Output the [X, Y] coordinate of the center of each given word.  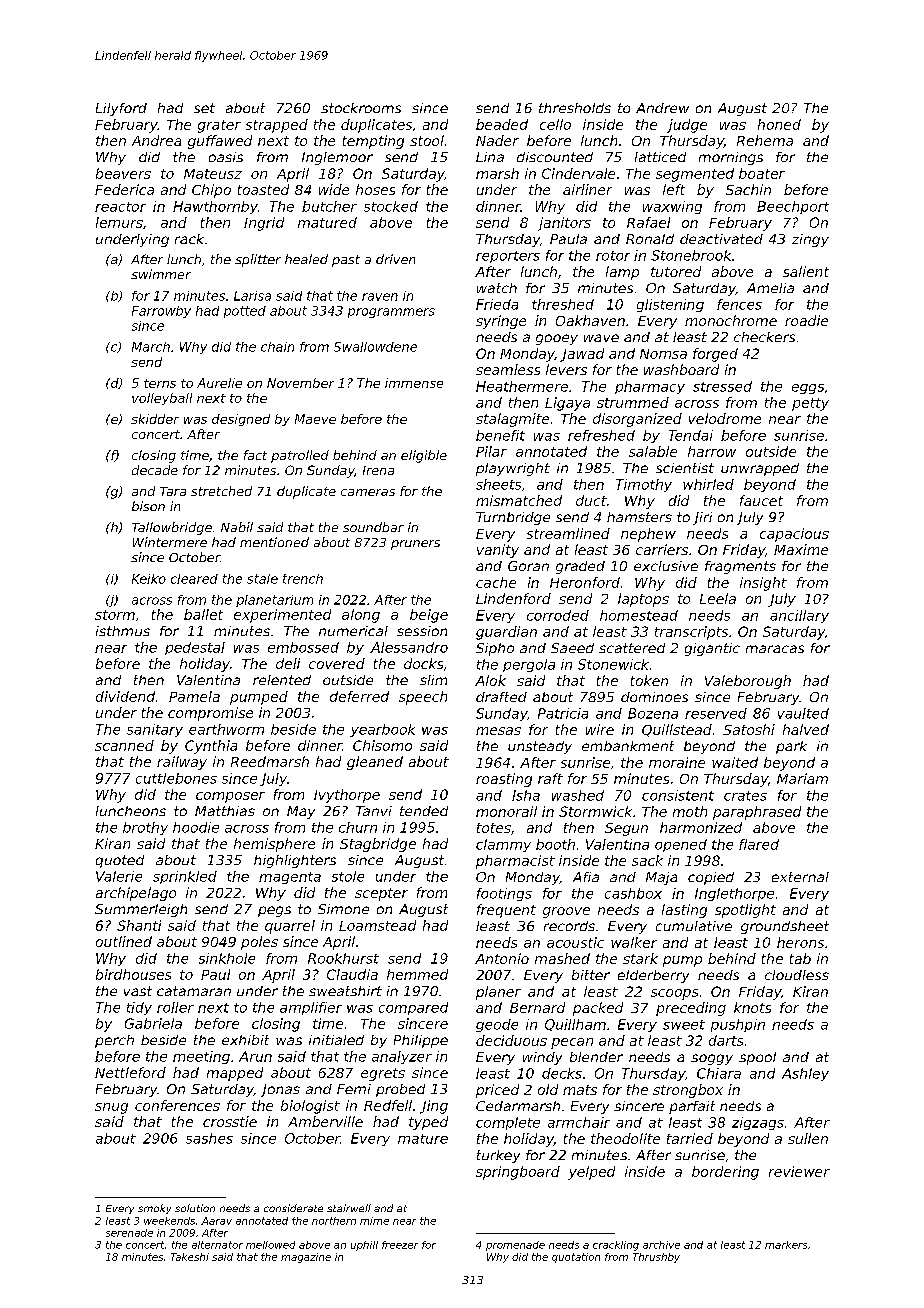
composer [230, 797]
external [800, 877]
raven [380, 297]
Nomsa [663, 354]
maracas [775, 649]
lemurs [119, 222]
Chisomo [382, 745]
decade [155, 470]
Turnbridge [513, 518]
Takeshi [190, 1257]
